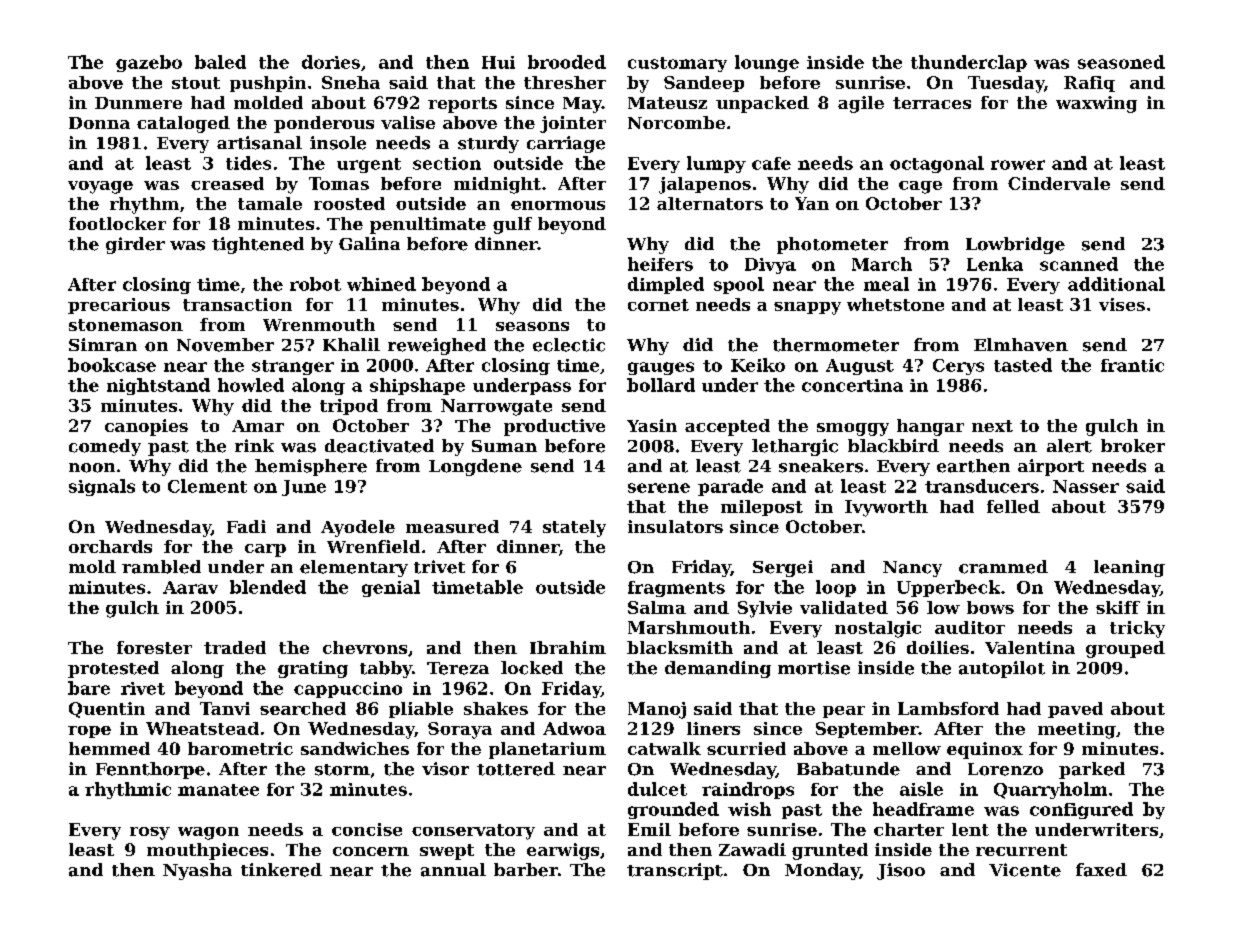 This image has width=1233, height=952. What do you see at coordinates (197, 871) in the image?
I see `Nyasha` at bounding box center [197, 871].
